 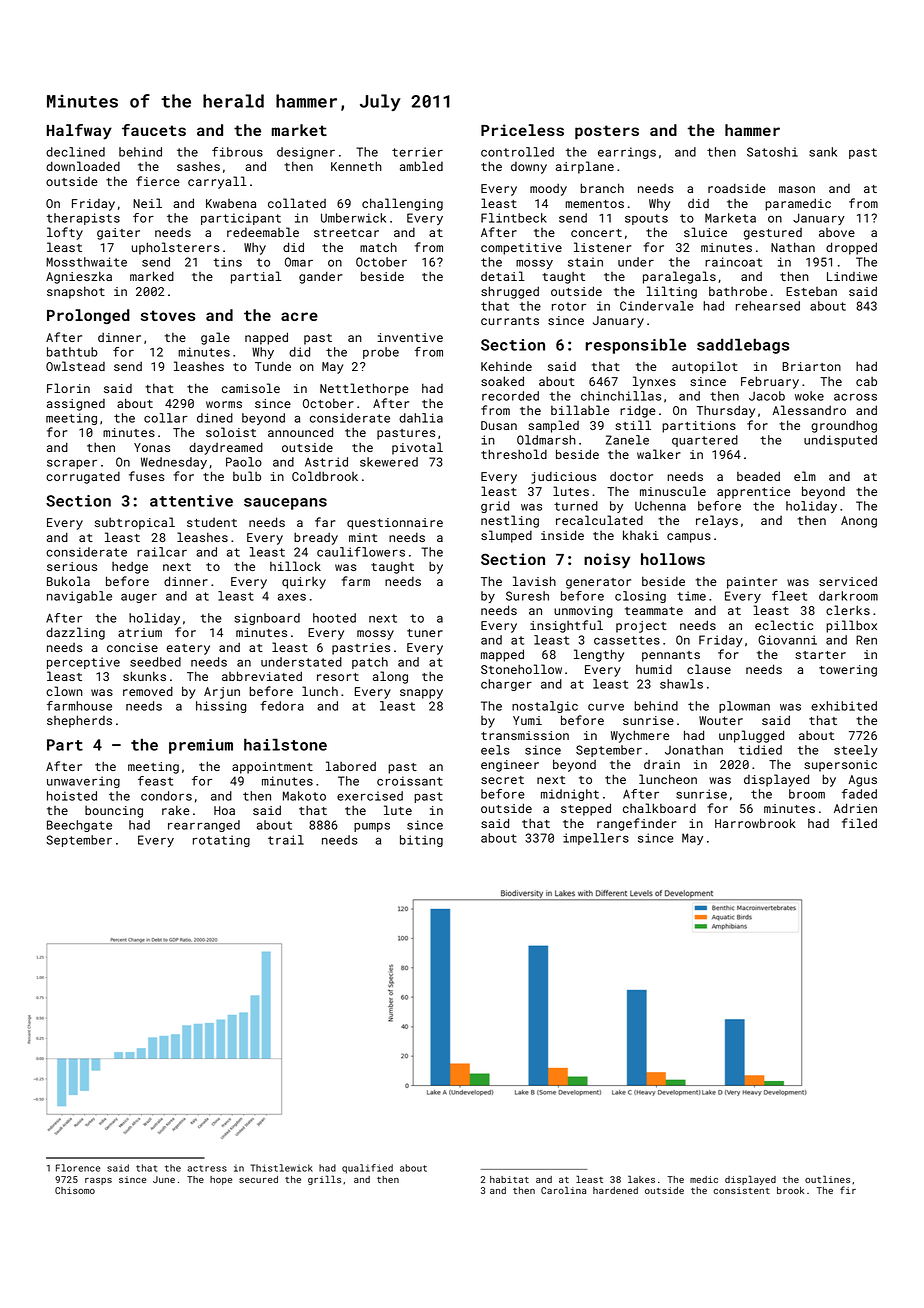 I want to click on Florence, so click(x=78, y=1168).
